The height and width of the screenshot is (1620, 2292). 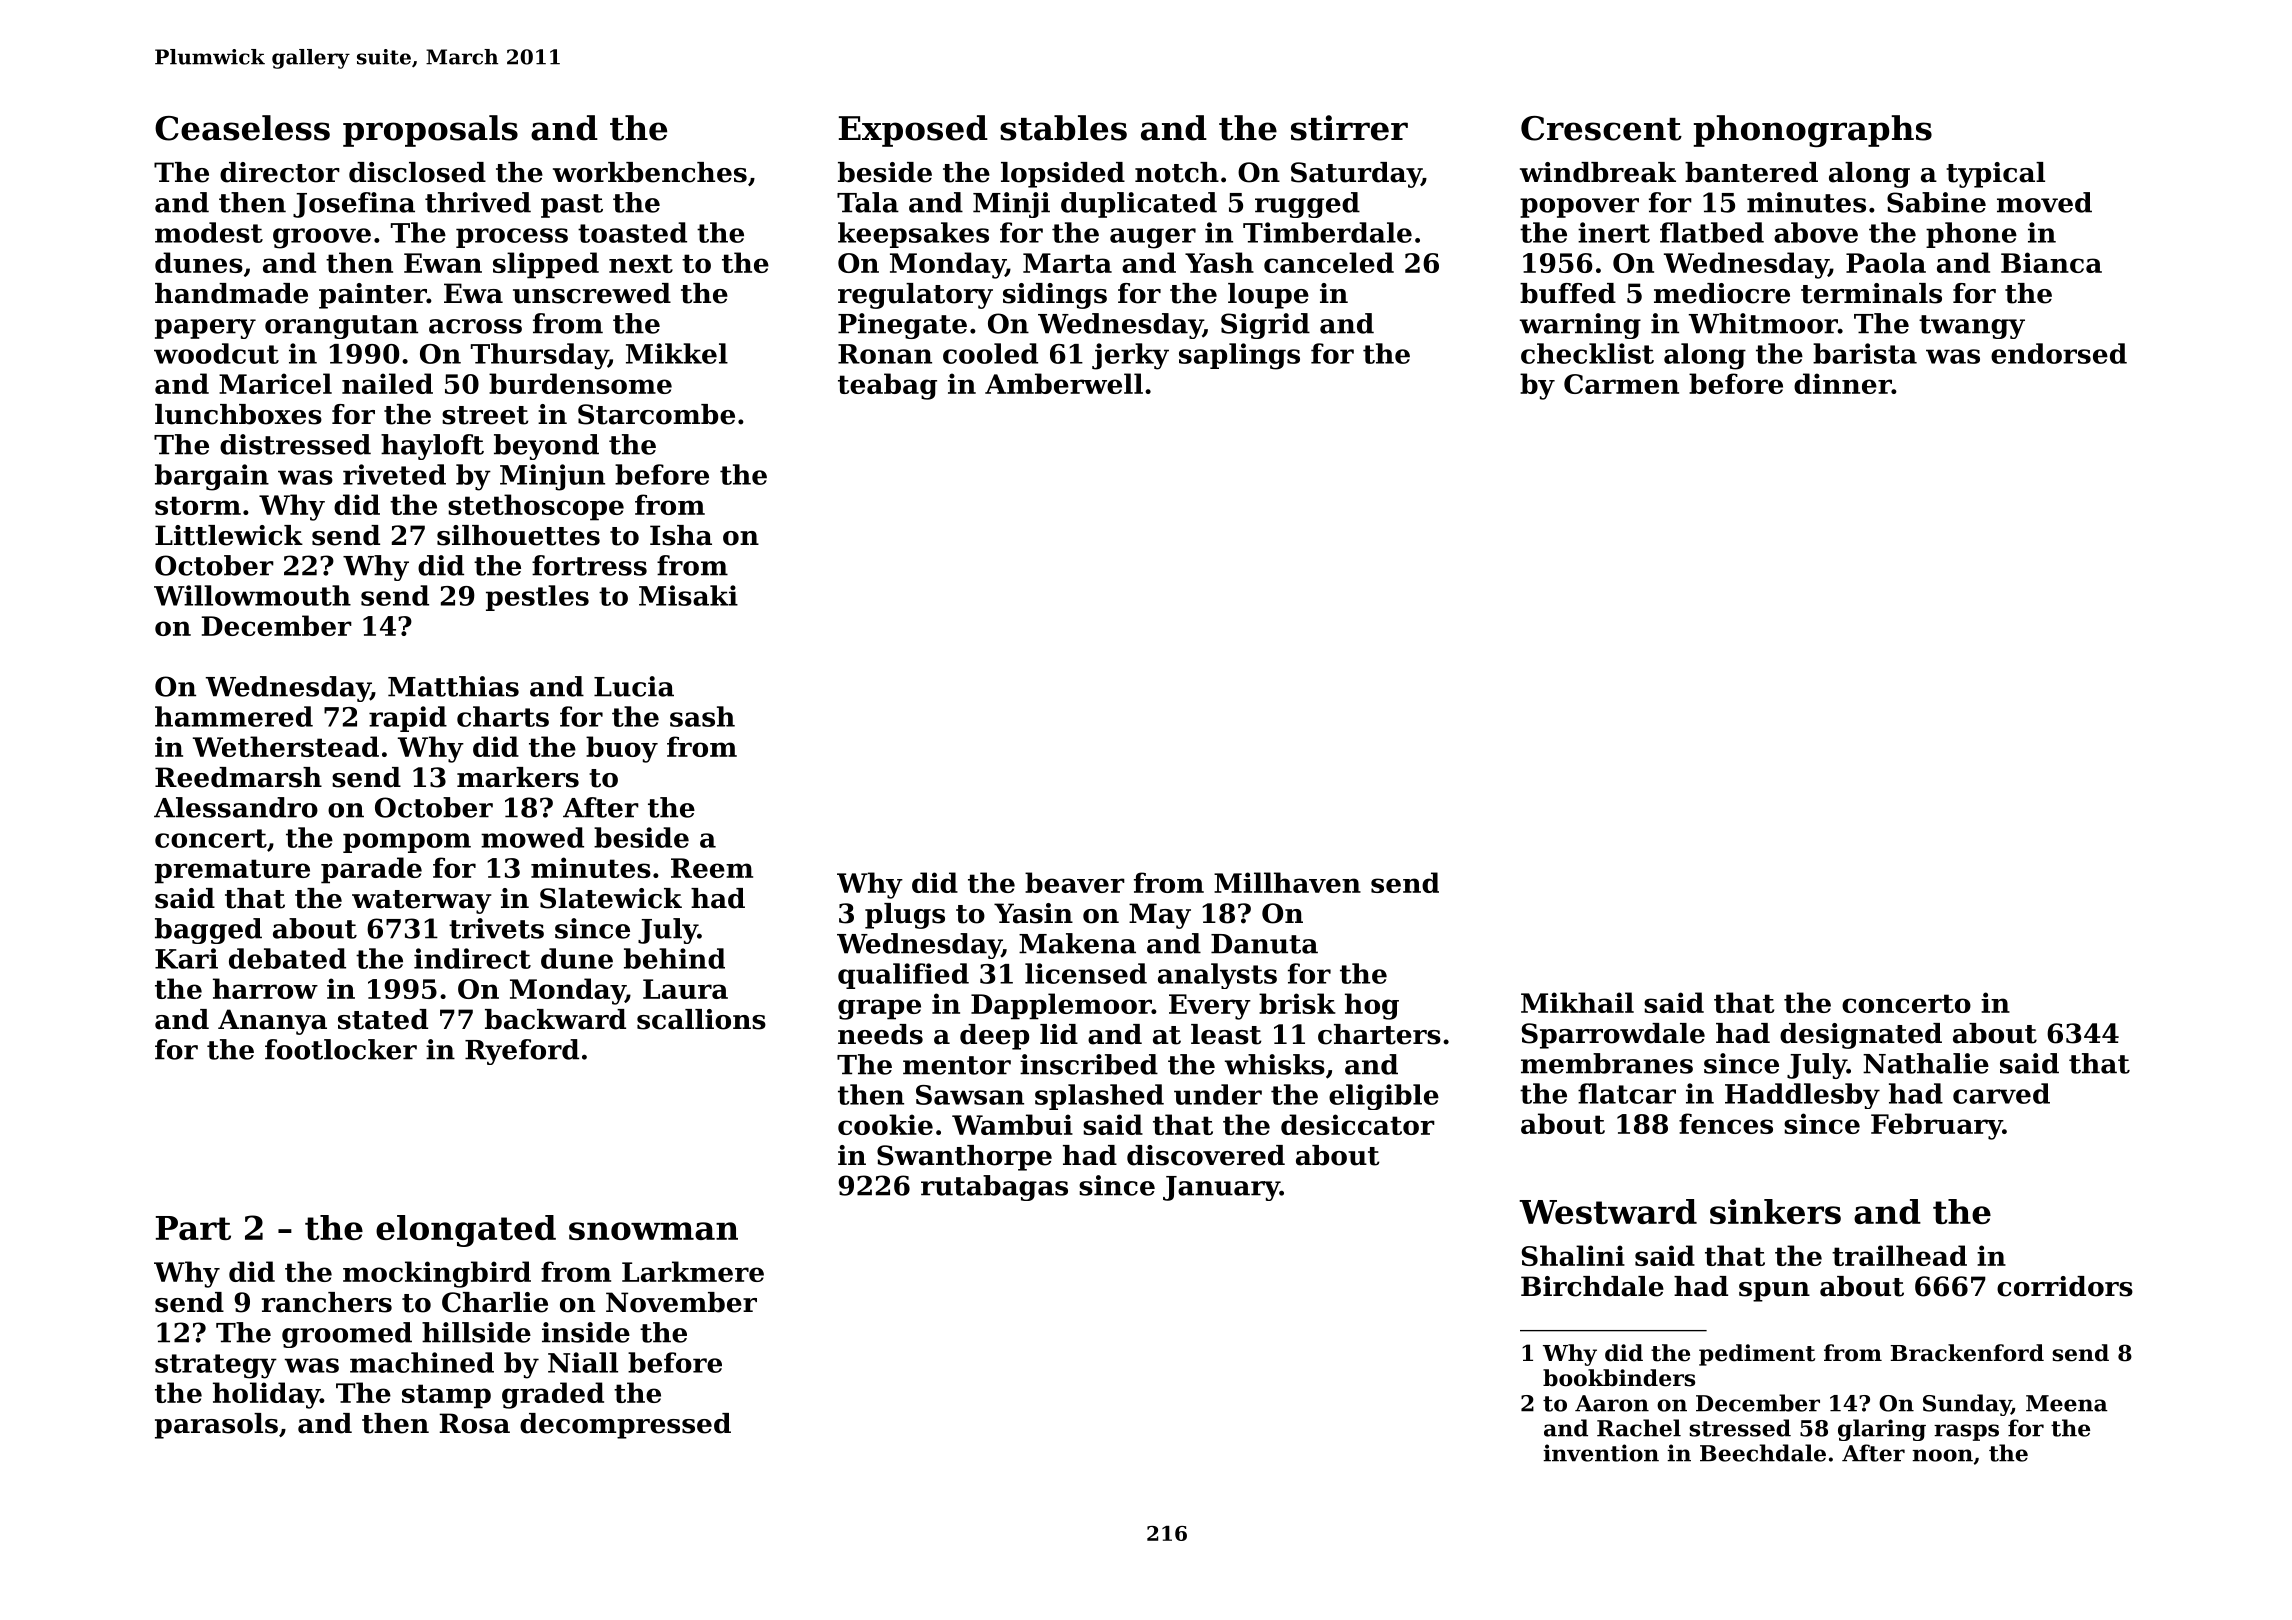 What do you see at coordinates (592, 293) in the screenshot?
I see `unscrewed` at bounding box center [592, 293].
